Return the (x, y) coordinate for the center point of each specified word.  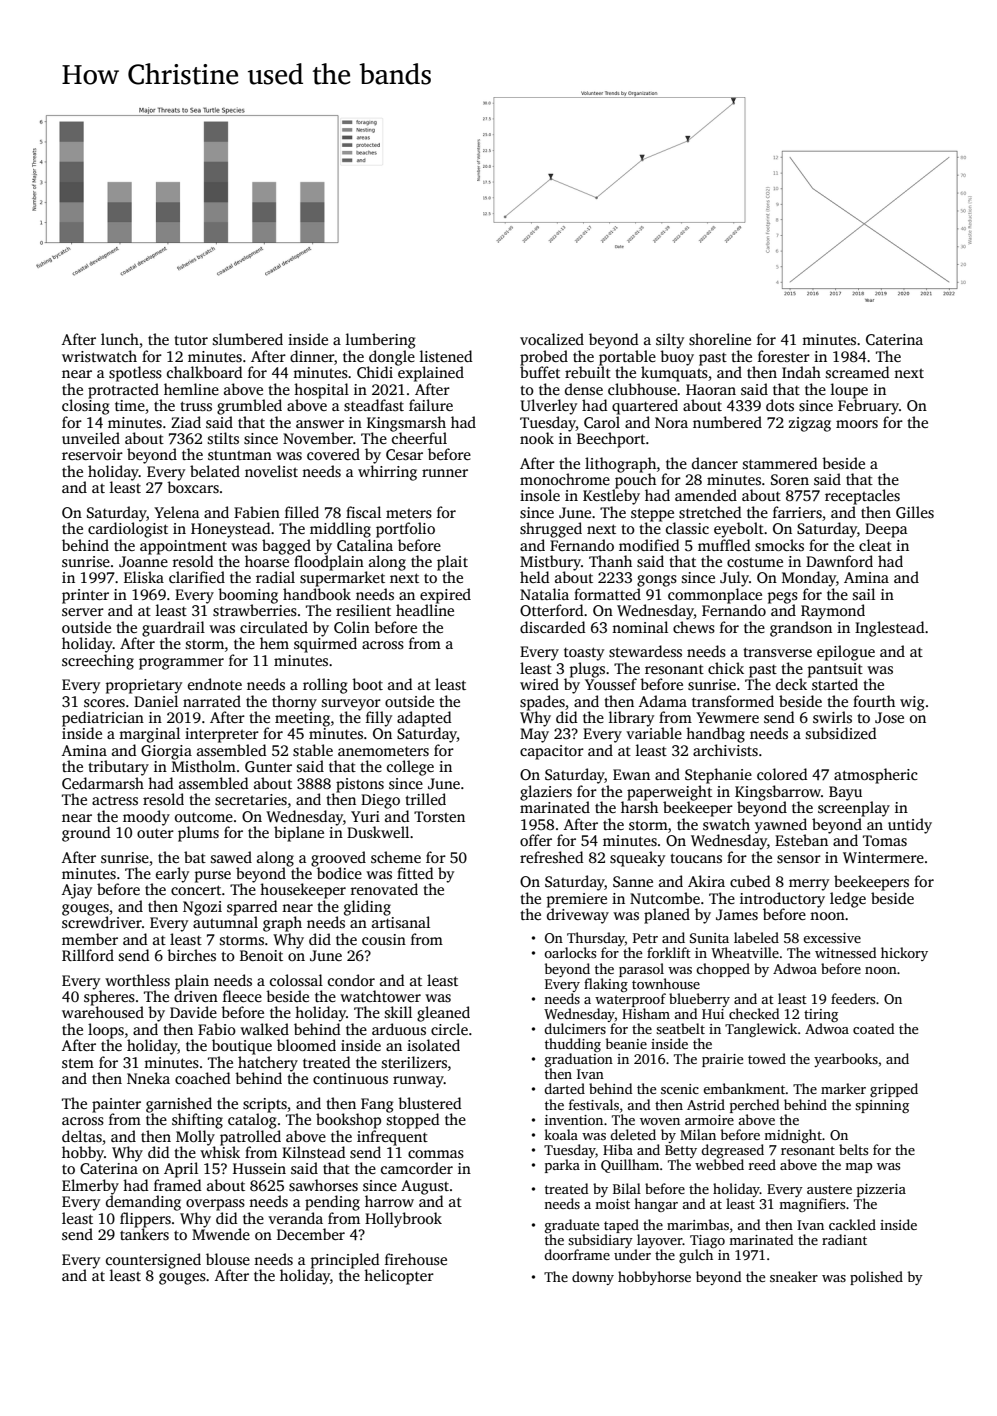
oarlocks (570, 952)
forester (784, 356)
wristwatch (99, 356)
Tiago (707, 1241)
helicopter (399, 1277)
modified (649, 545)
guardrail (173, 629)
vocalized (552, 339)
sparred (252, 908)
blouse (228, 1259)
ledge (848, 900)
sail (864, 594)
